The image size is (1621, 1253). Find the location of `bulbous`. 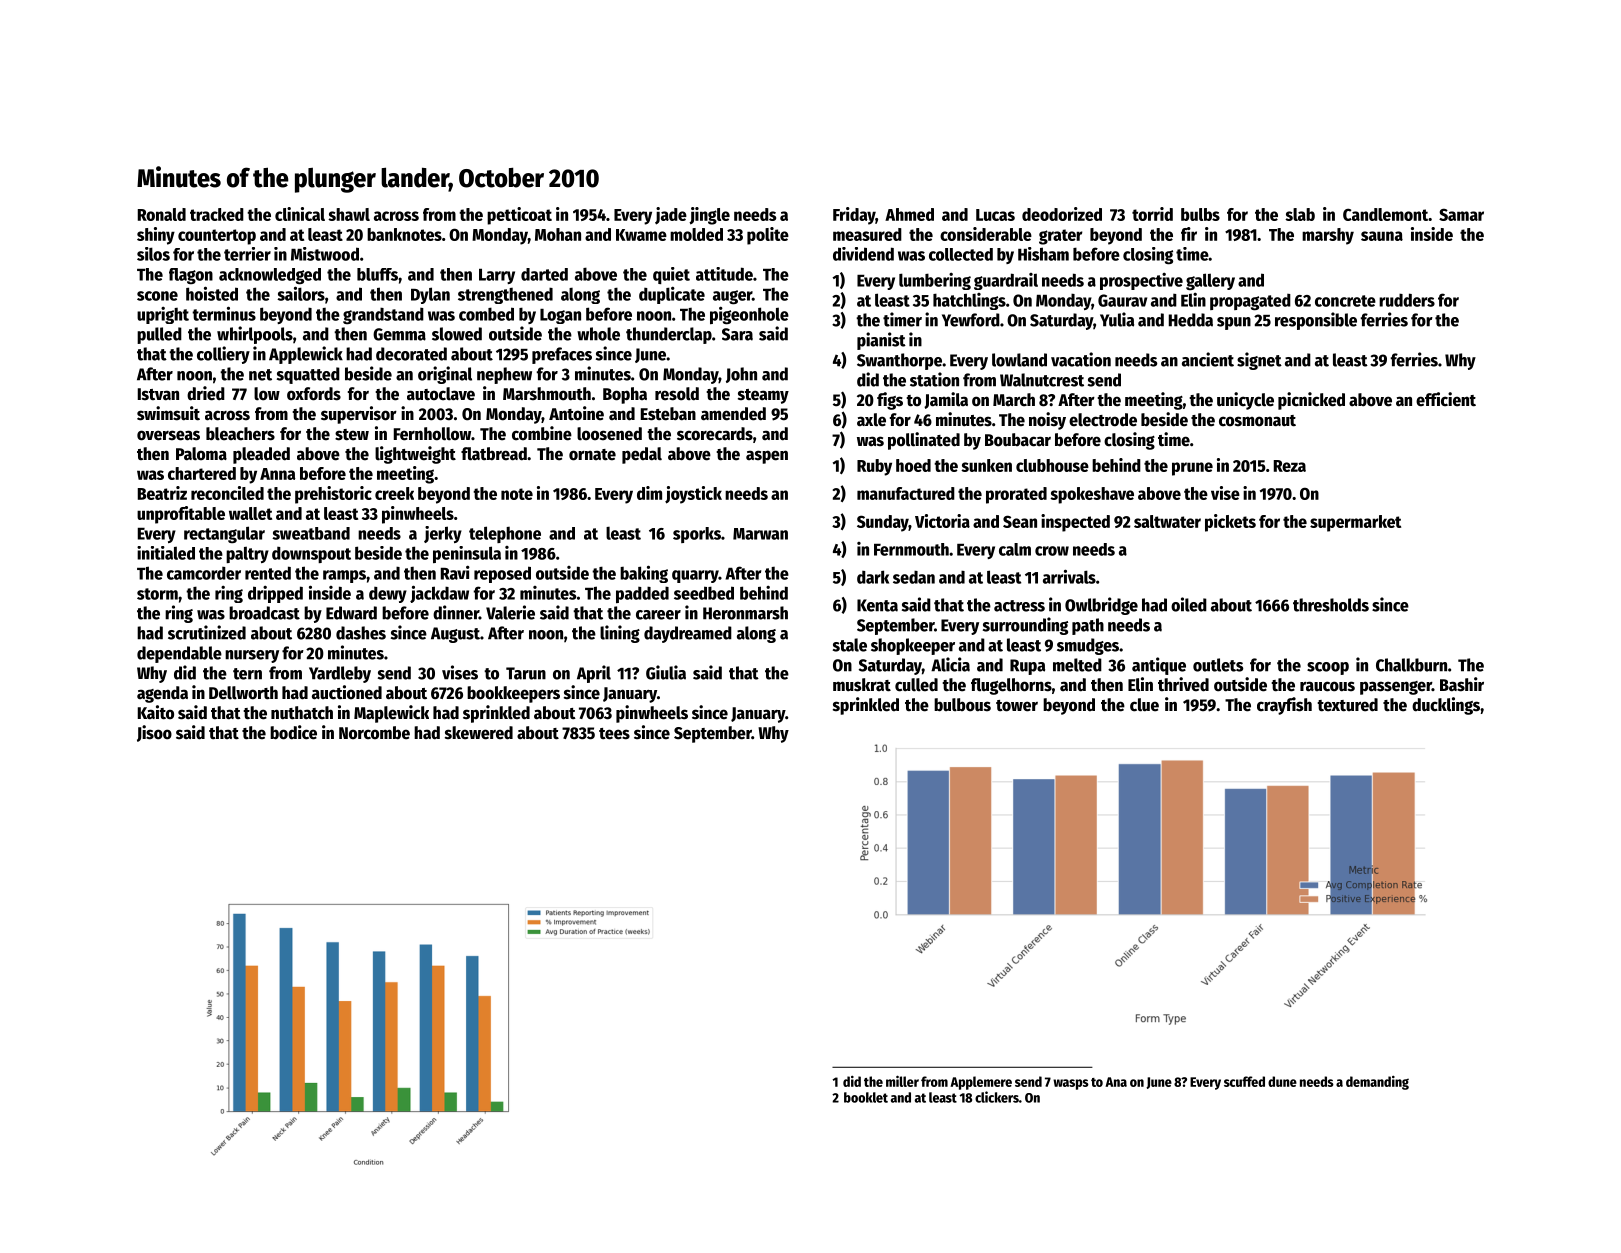

bulbous is located at coordinates (962, 705).
